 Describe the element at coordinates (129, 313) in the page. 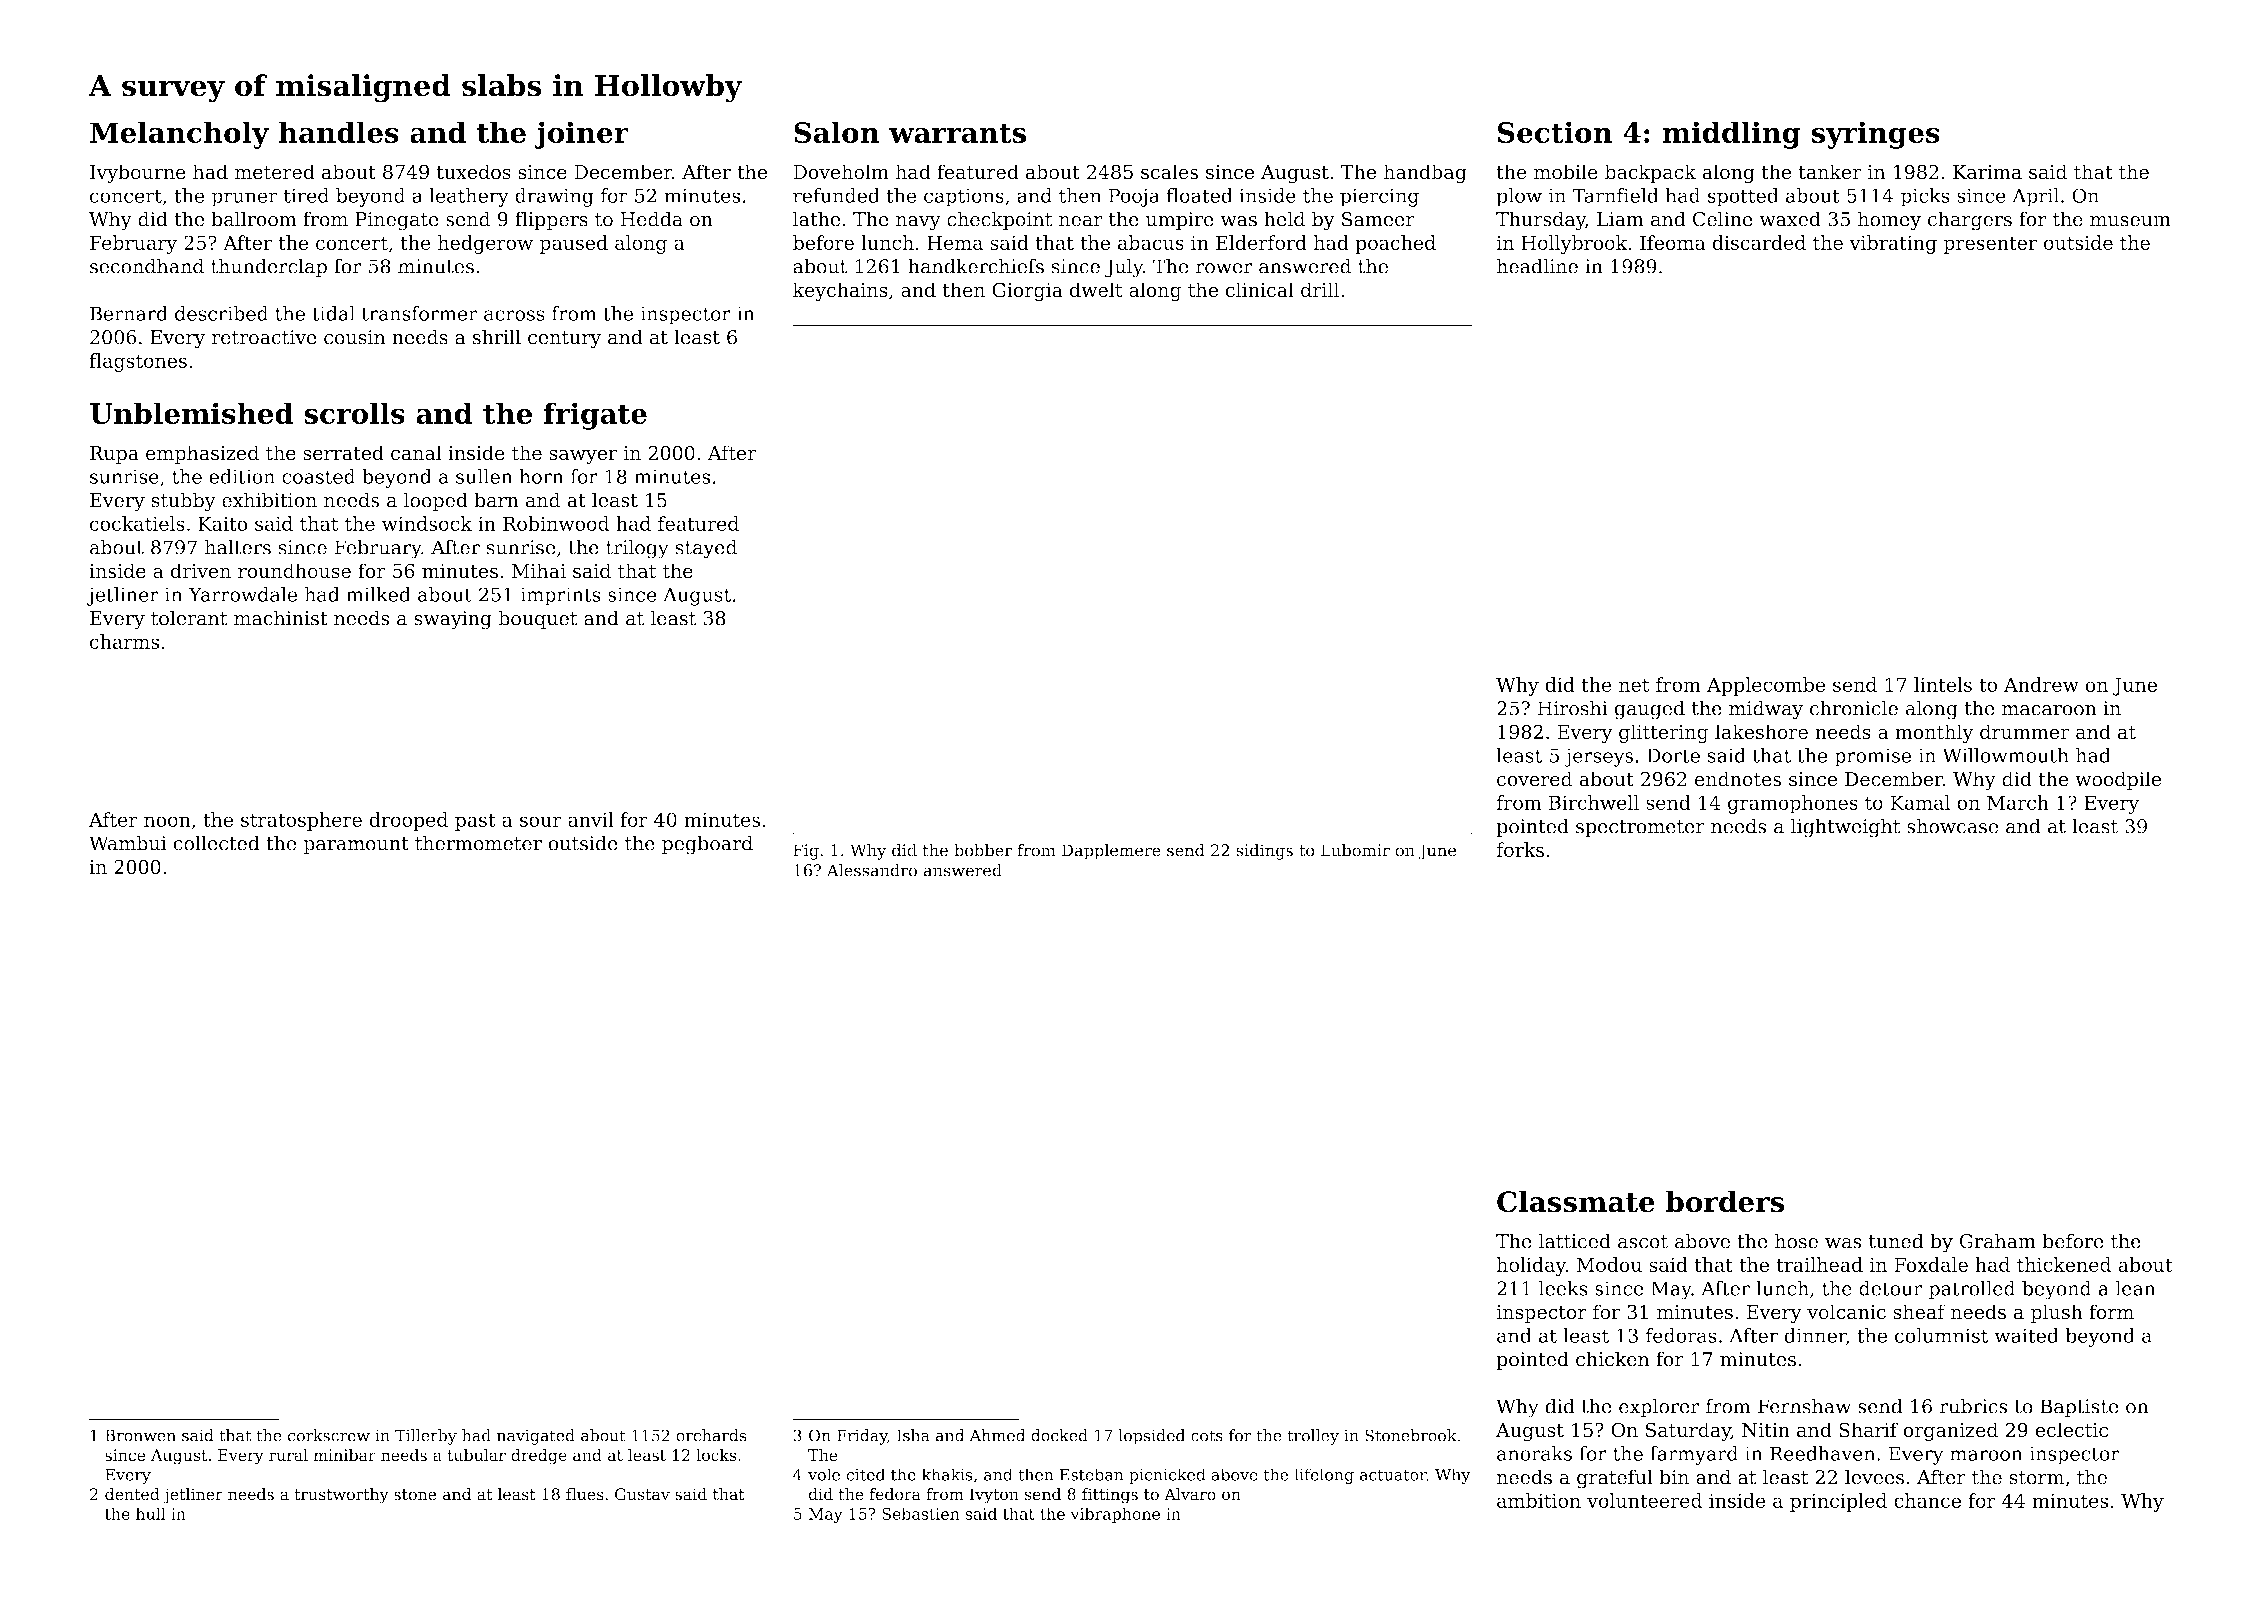

I see `Bernard` at that location.
